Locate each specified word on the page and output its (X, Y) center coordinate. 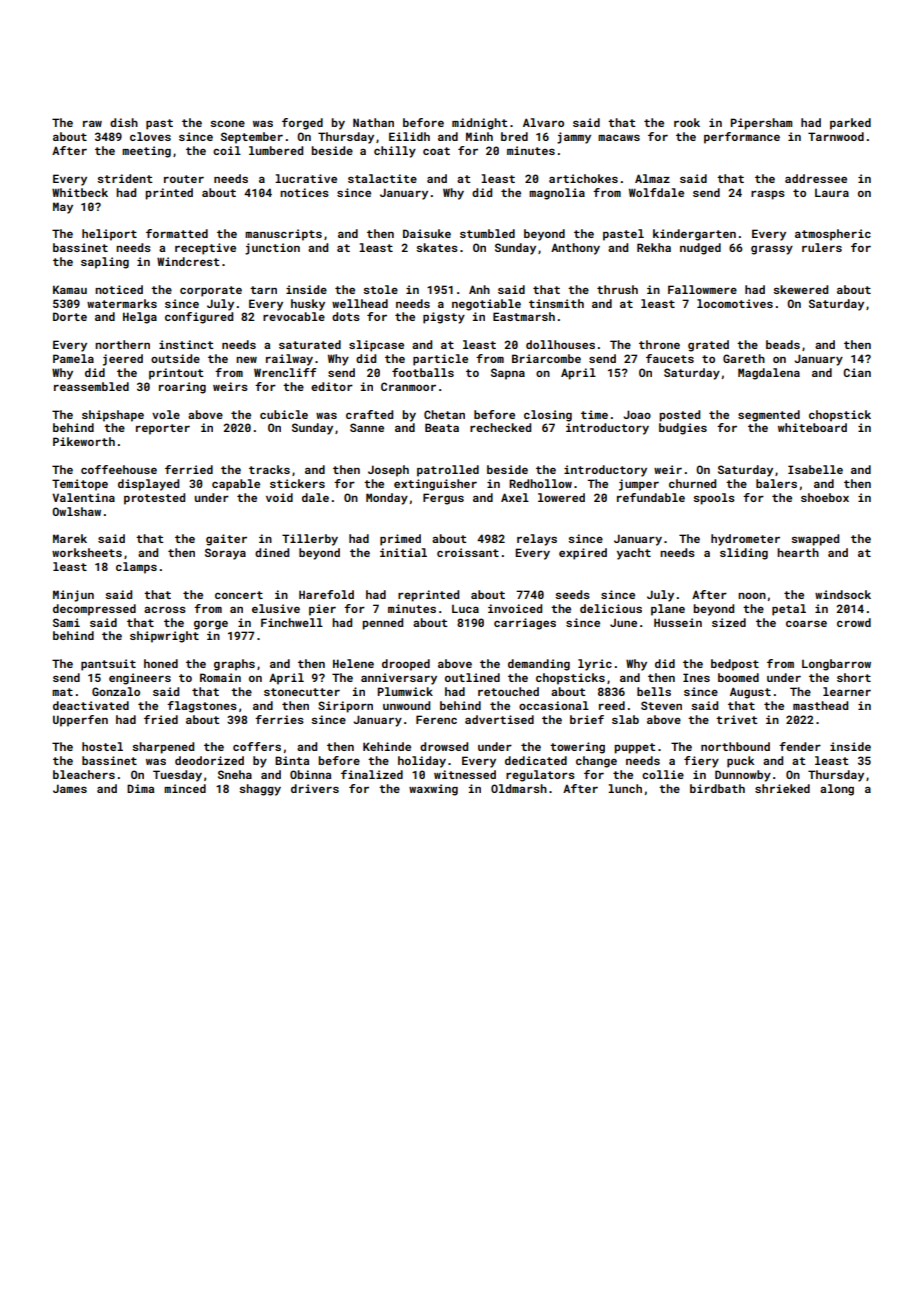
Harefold (326, 594)
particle (440, 360)
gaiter (226, 540)
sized (729, 622)
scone (227, 123)
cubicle (284, 414)
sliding (744, 554)
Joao (637, 414)
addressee (816, 178)
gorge (211, 625)
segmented (769, 416)
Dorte (70, 316)
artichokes (583, 178)
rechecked (500, 427)
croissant (468, 552)
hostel (102, 746)
